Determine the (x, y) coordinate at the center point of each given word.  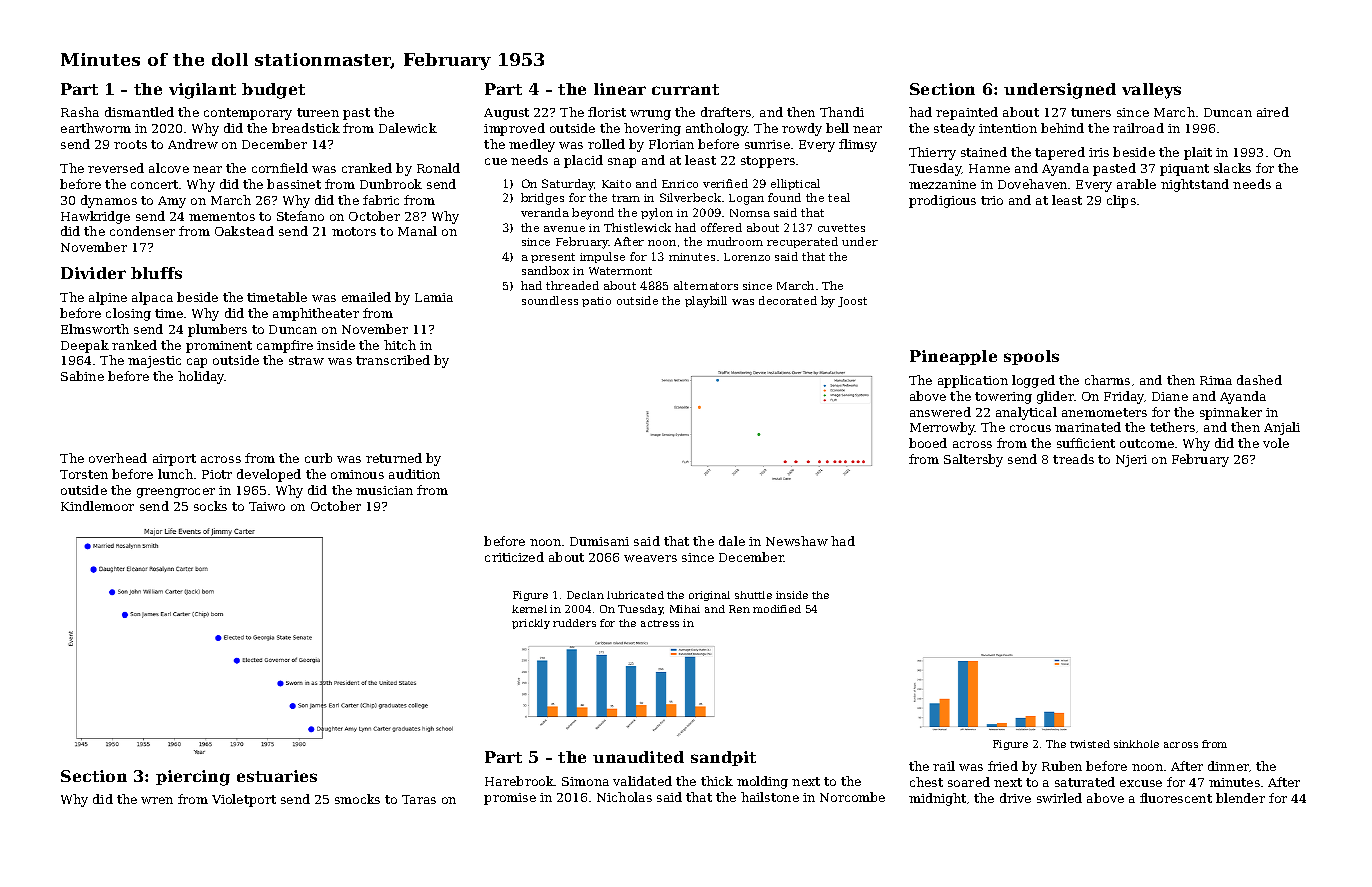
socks (210, 506)
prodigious (942, 201)
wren (157, 800)
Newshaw (797, 541)
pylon (657, 214)
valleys (1151, 91)
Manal (417, 231)
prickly (531, 624)
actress (660, 623)
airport (174, 460)
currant (685, 89)
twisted (1090, 744)
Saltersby (973, 460)
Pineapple (953, 357)
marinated (1088, 427)
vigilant (202, 91)
